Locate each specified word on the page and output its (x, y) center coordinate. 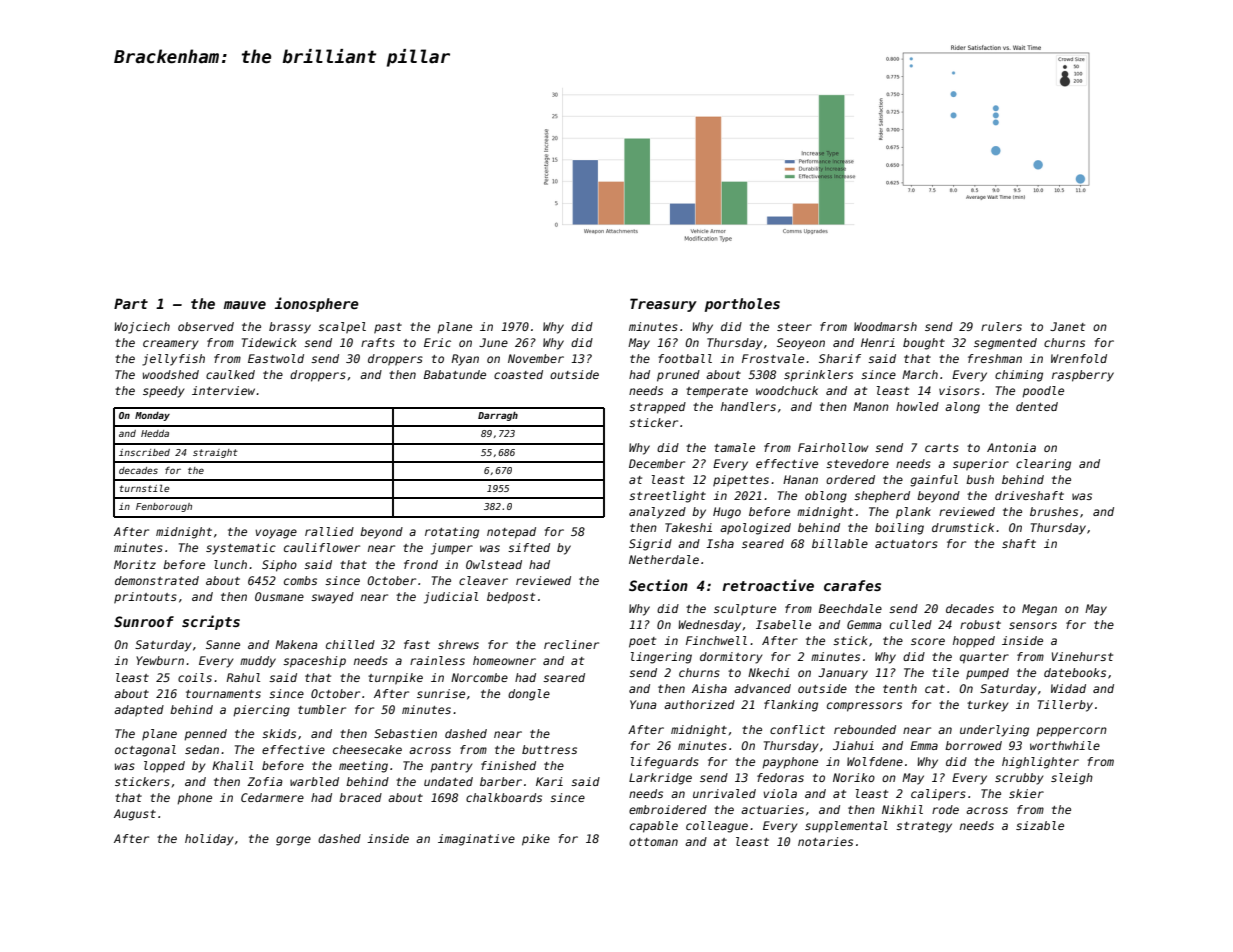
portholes (742, 305)
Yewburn (160, 660)
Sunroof (144, 621)
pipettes (741, 481)
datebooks (1075, 672)
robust (980, 624)
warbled (314, 781)
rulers (1001, 326)
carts (942, 448)
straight (215, 453)
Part (131, 303)
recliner (571, 644)
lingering (661, 658)
